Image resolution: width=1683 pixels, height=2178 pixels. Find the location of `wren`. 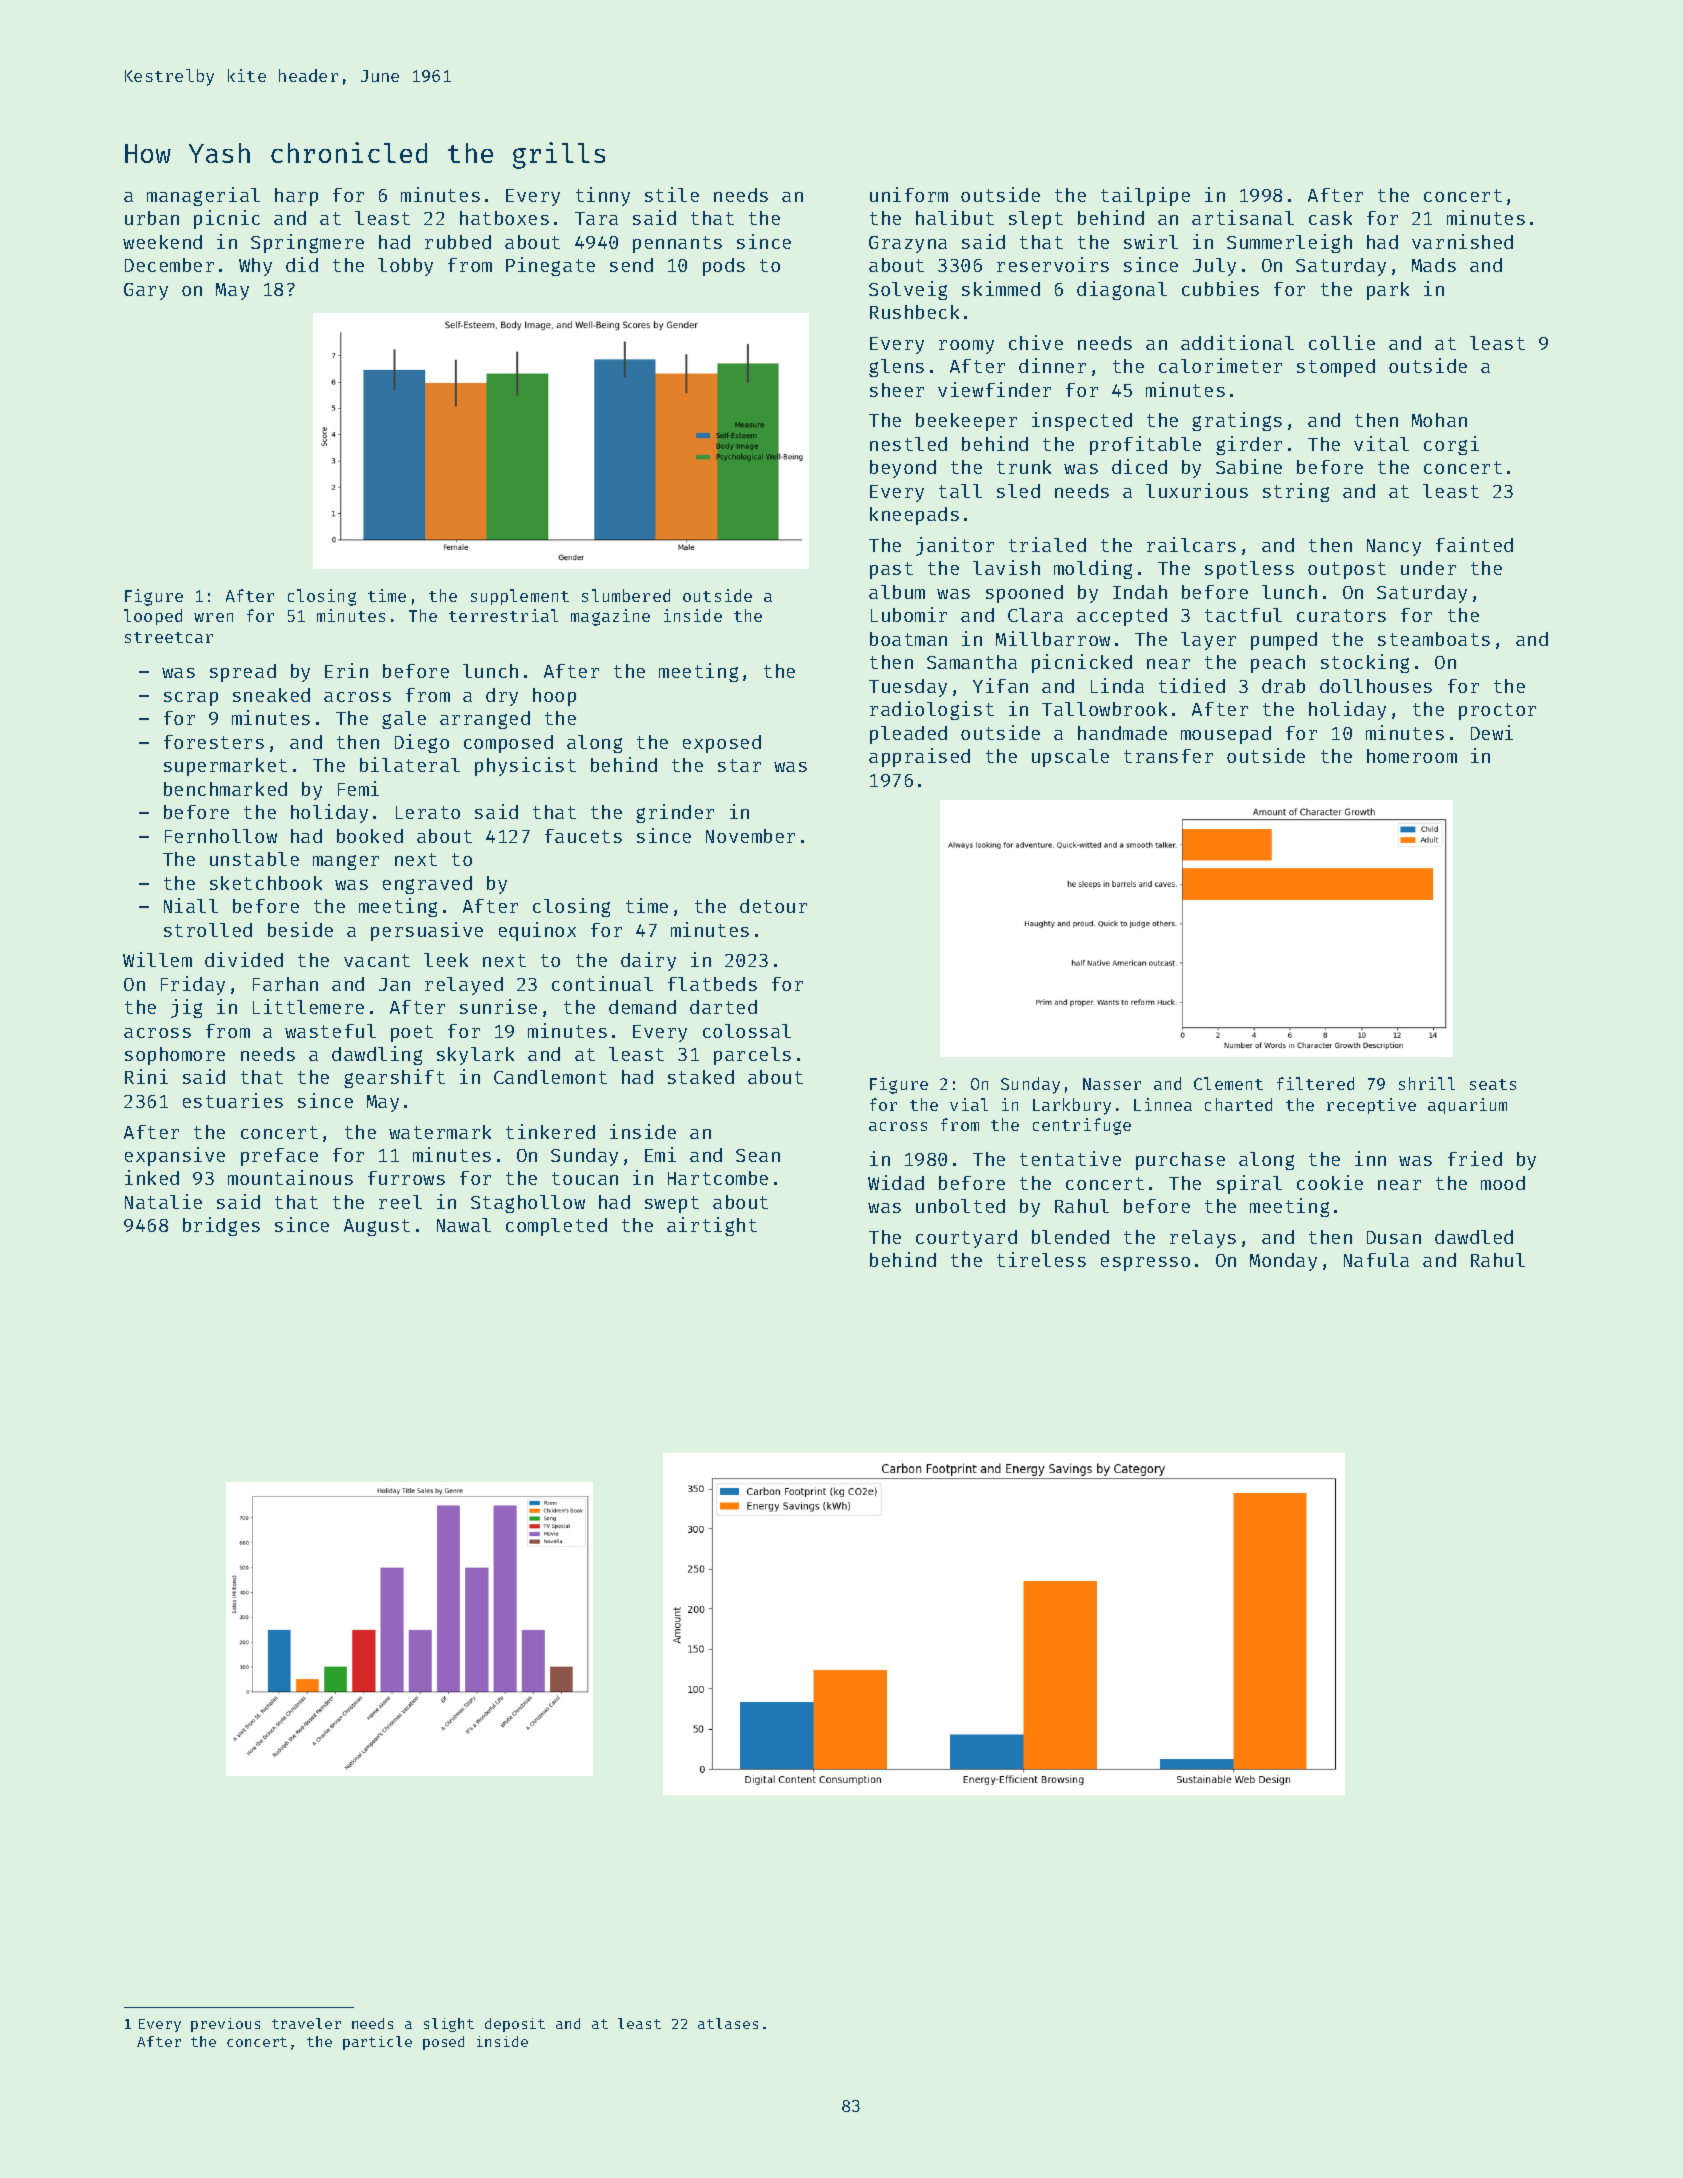

wren is located at coordinates (213, 617).
